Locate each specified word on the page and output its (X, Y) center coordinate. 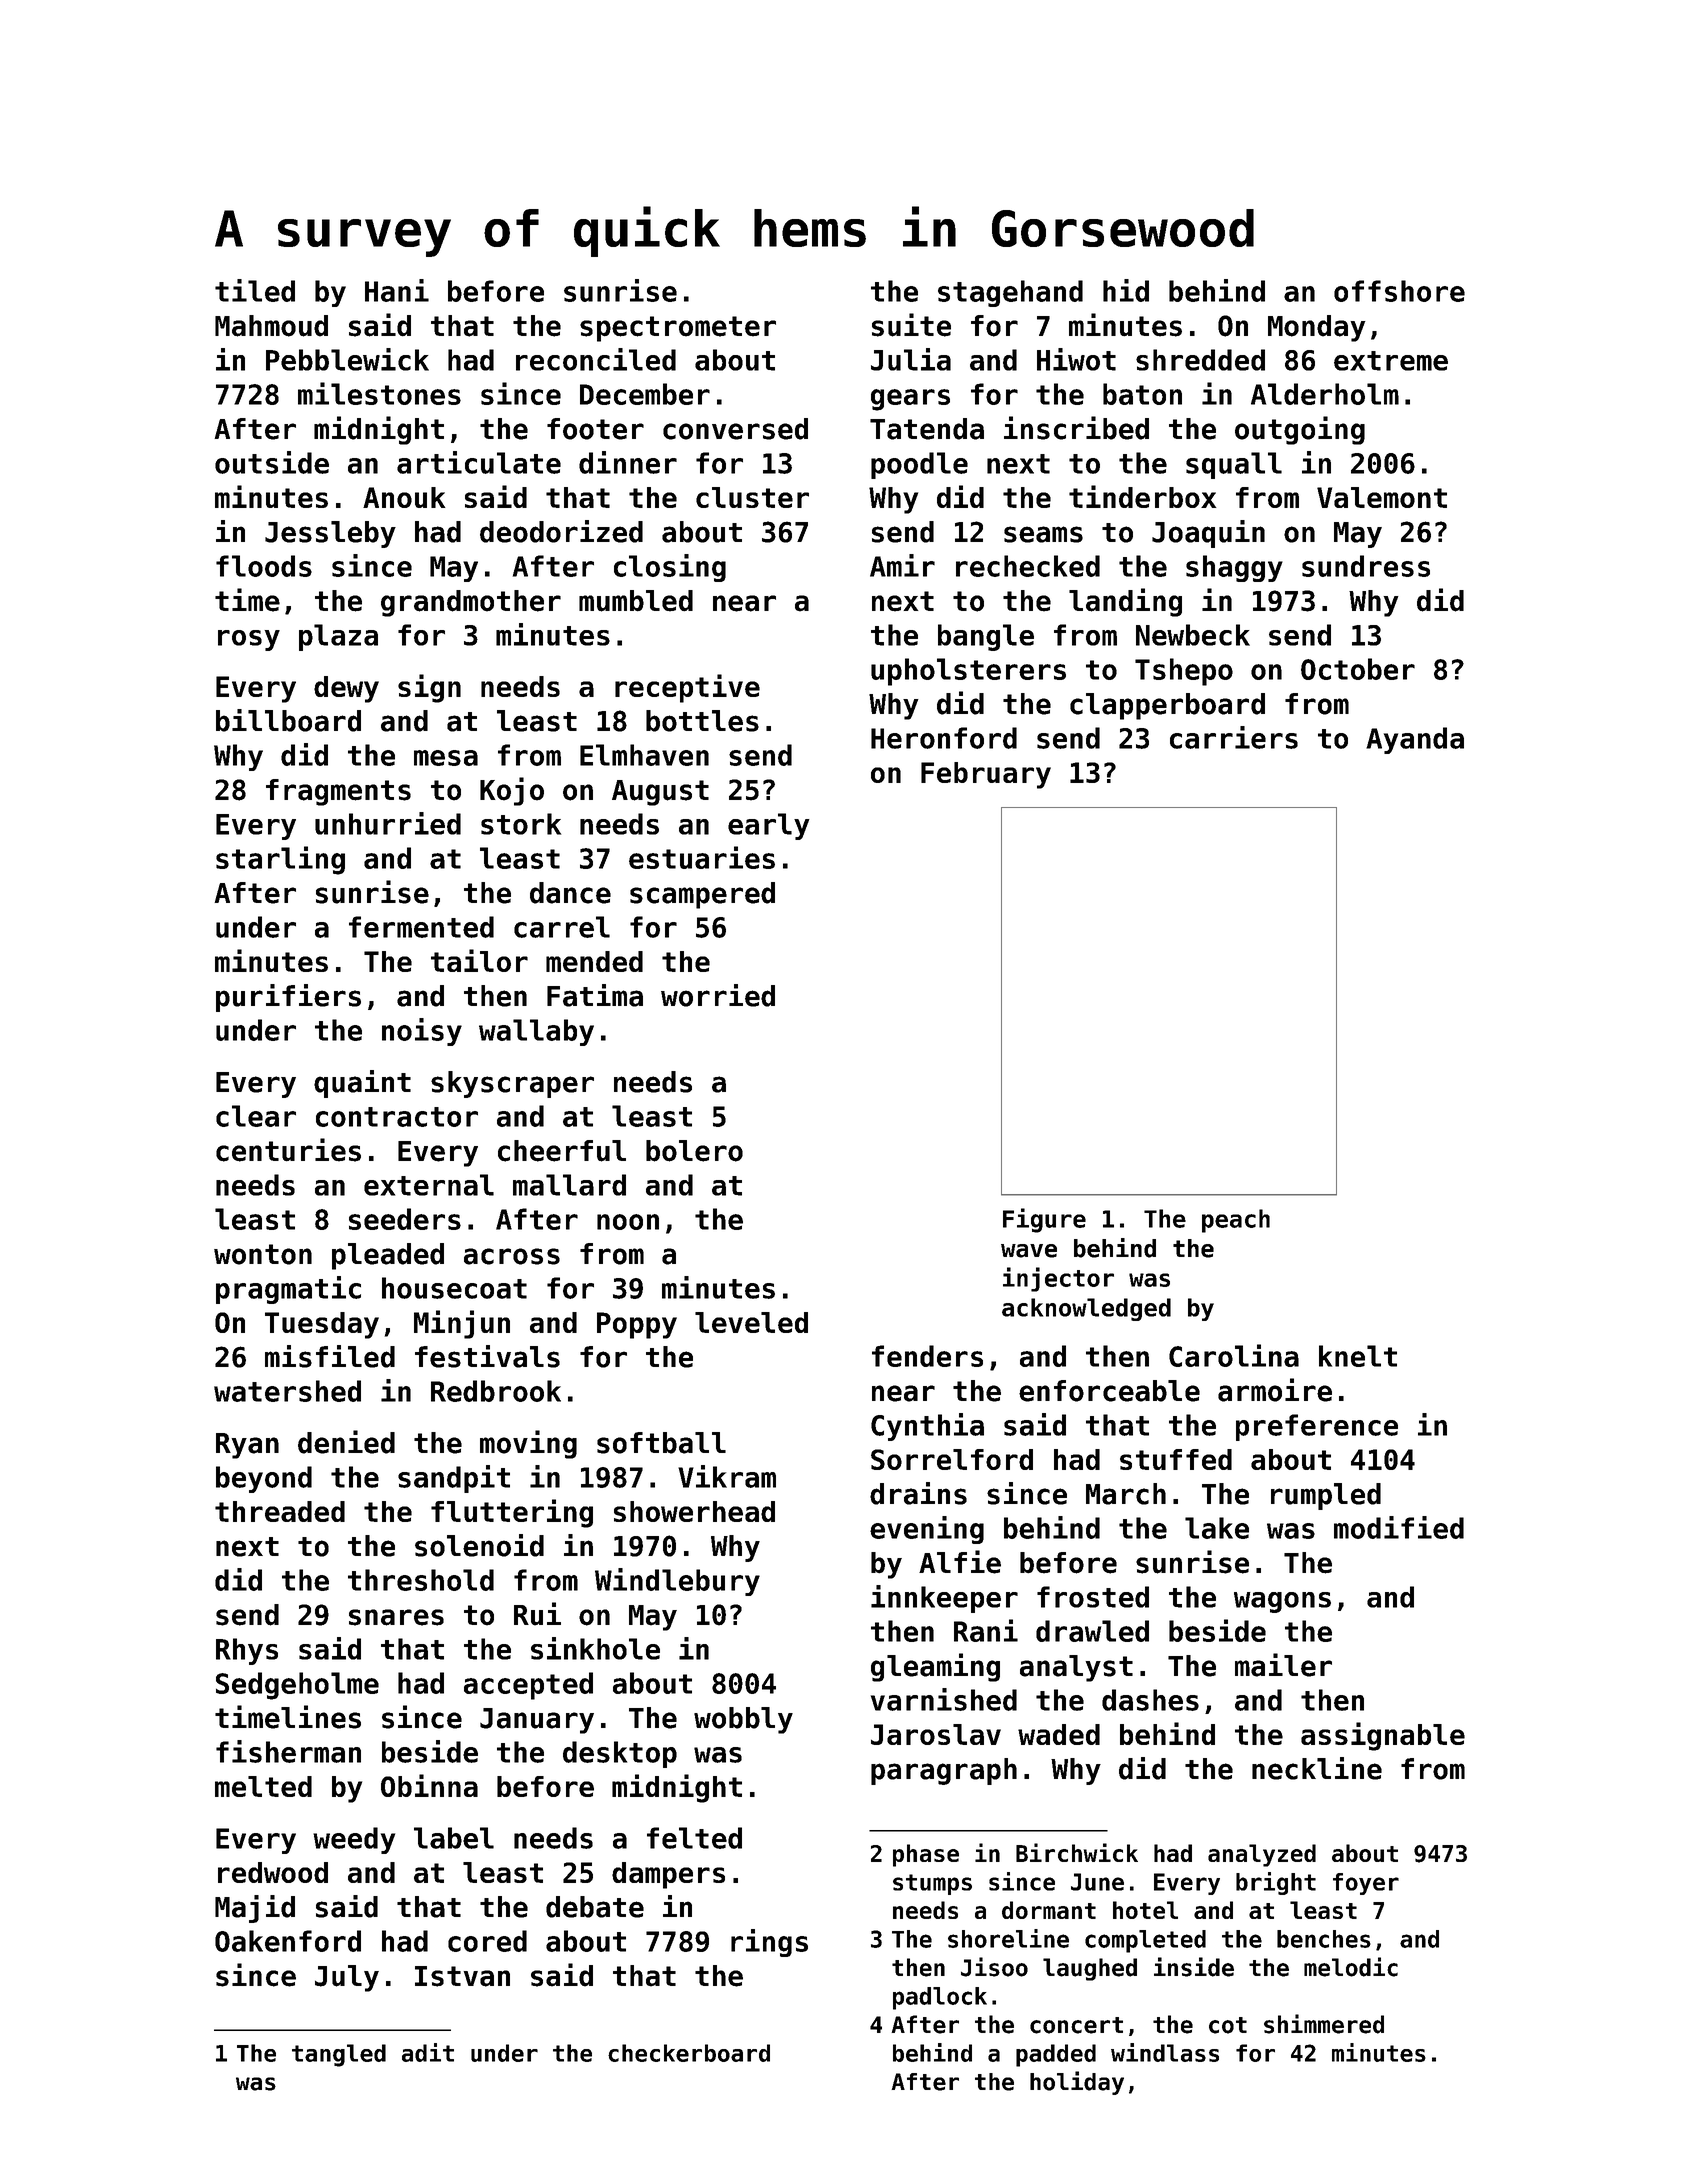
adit (428, 2052)
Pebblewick (347, 359)
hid (1126, 290)
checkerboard (689, 2053)
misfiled (330, 1356)
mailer (1283, 1665)
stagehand (1010, 293)
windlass (1165, 2052)
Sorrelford (952, 1459)
